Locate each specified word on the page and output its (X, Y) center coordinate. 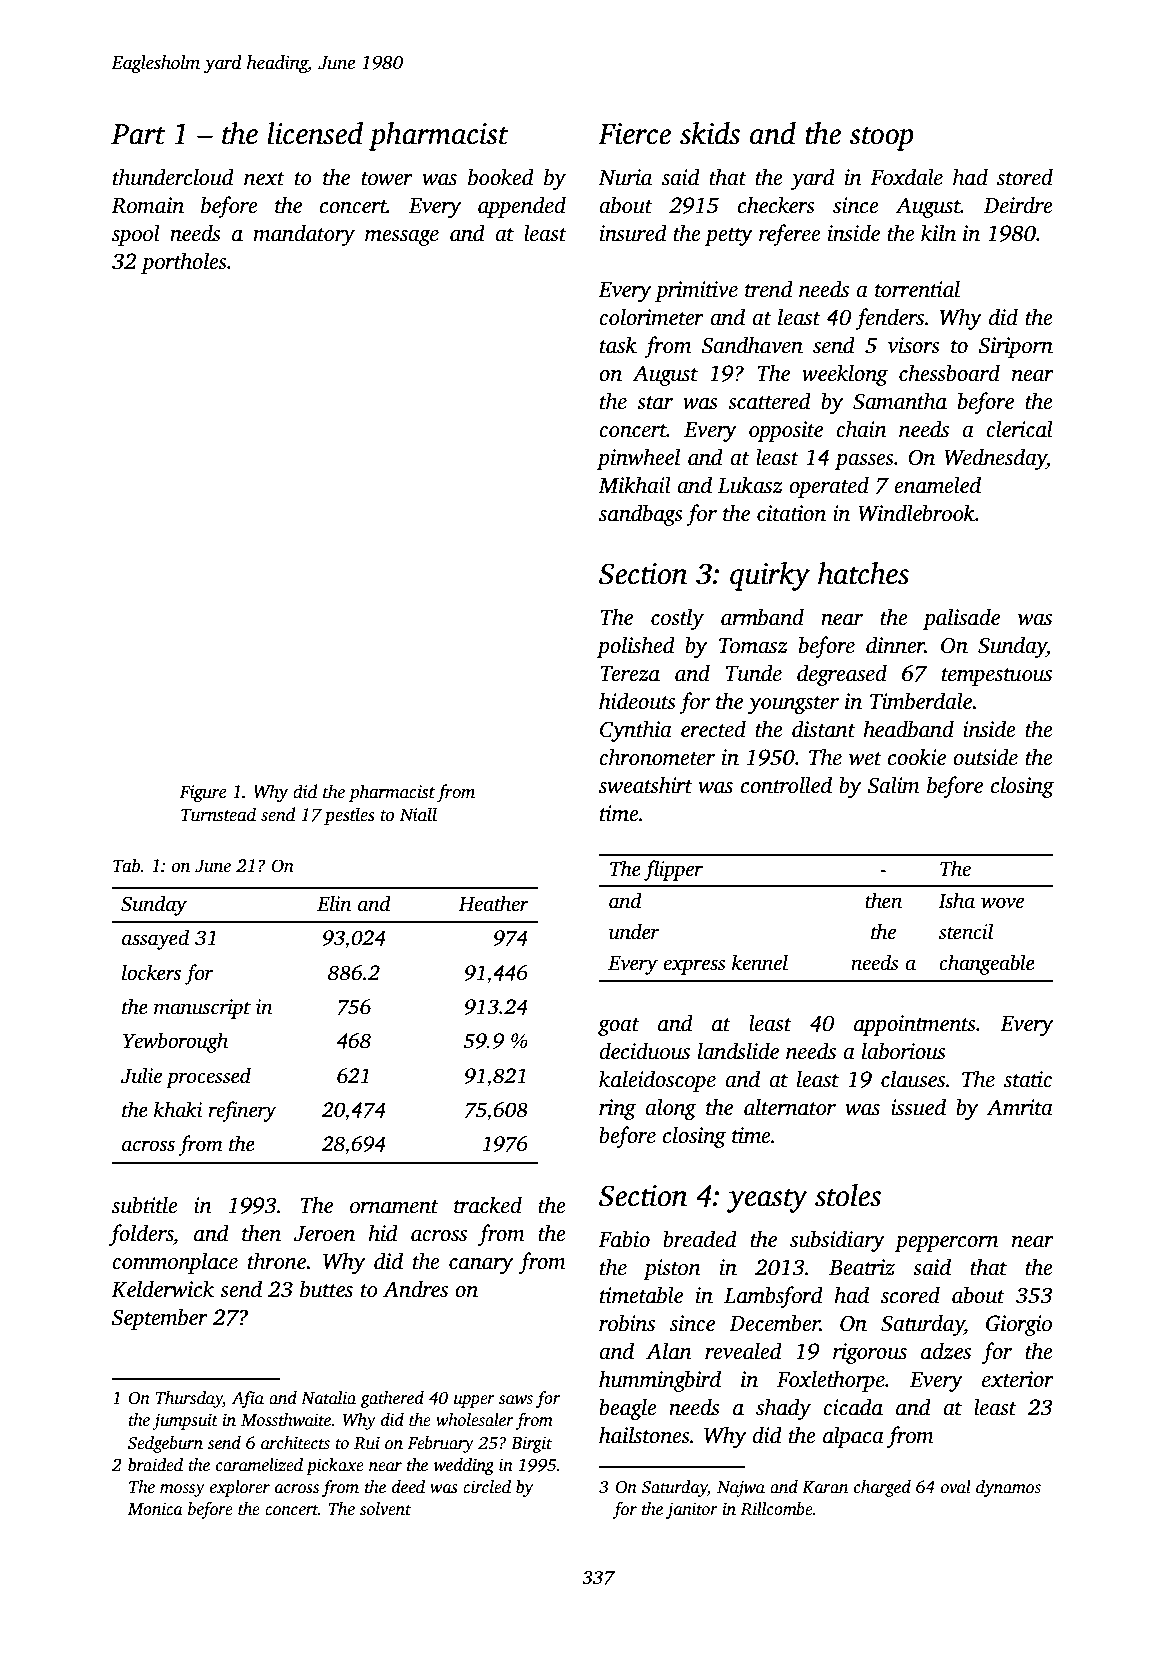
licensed (315, 133)
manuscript (202, 1009)
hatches (863, 573)
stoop (881, 138)
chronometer (657, 757)
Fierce (634, 134)
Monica (155, 1509)
